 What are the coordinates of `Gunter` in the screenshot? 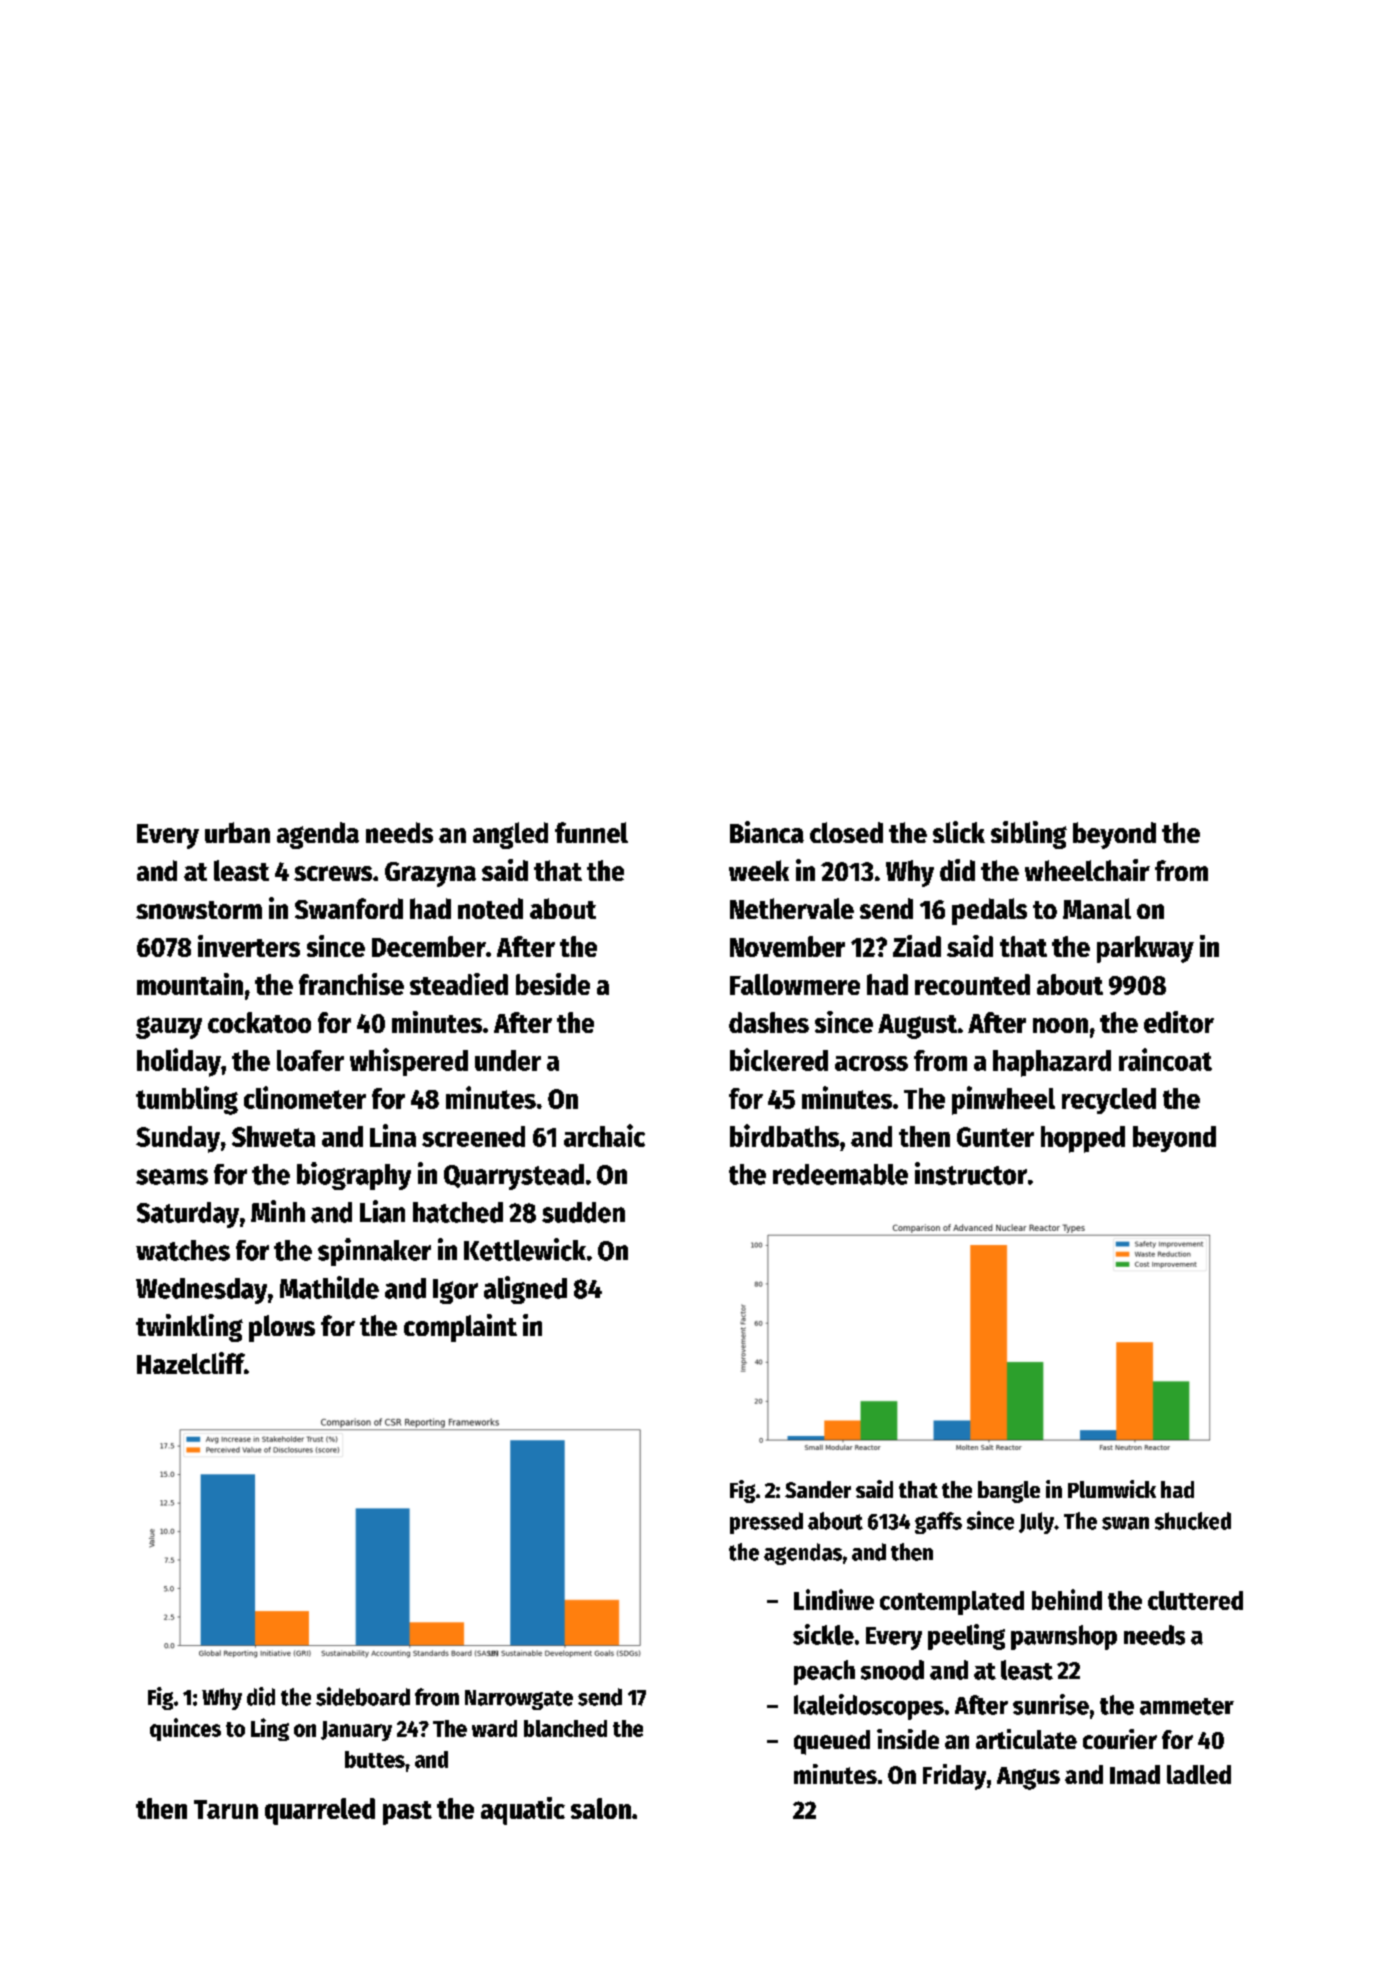 It's located at (995, 1137).
